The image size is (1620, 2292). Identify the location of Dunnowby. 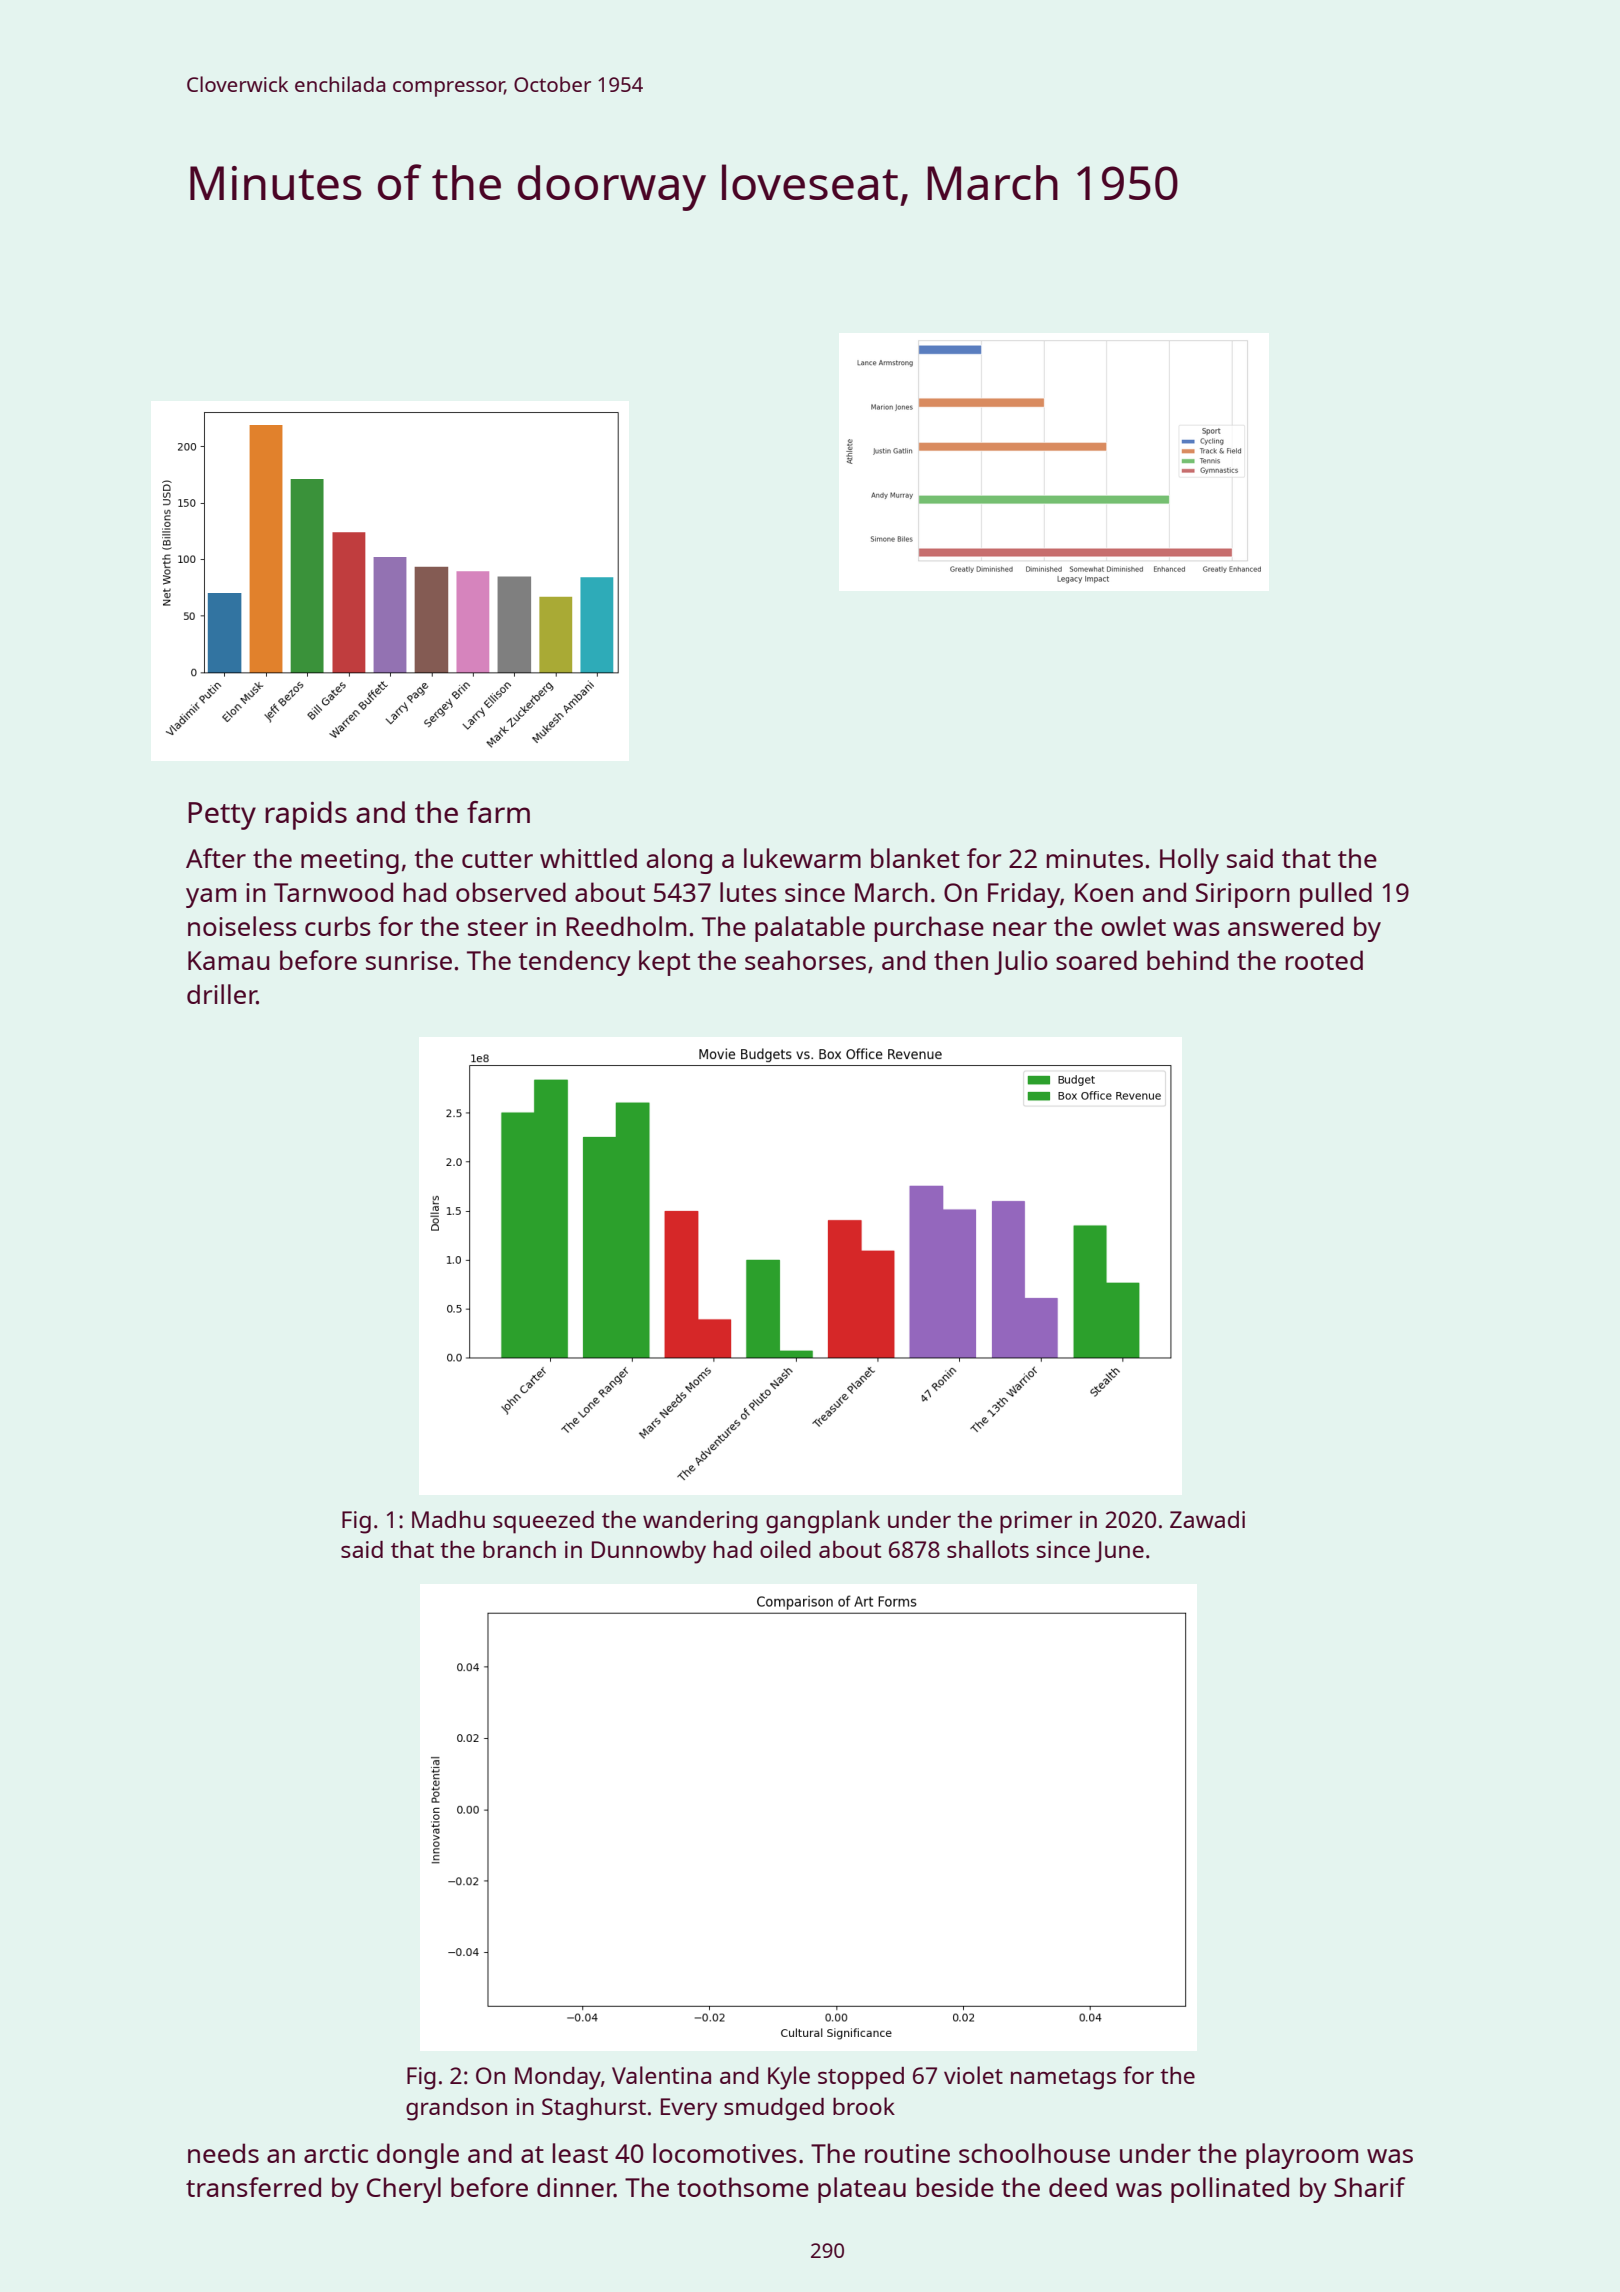
(649, 1552).
